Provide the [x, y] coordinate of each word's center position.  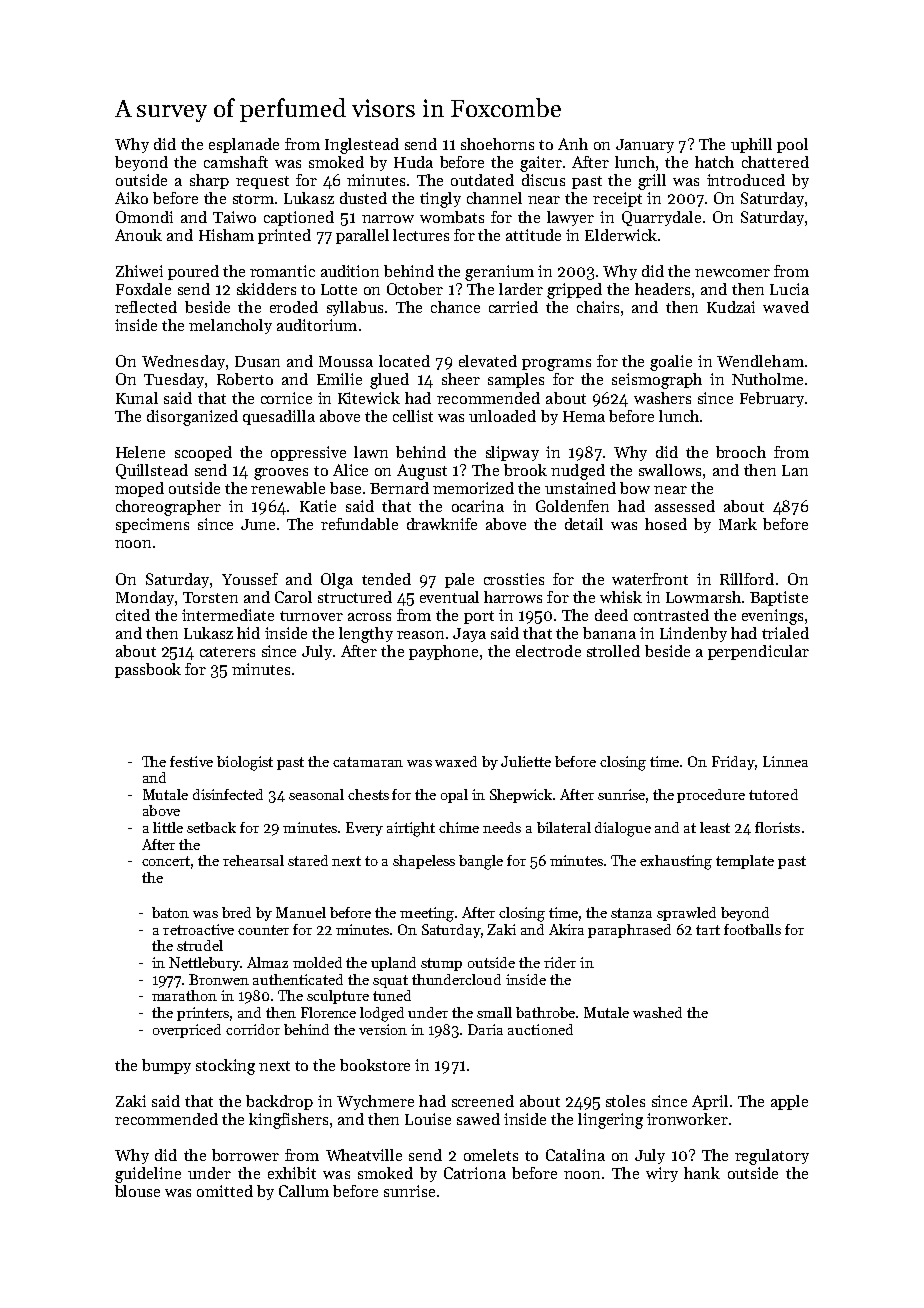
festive [191, 761]
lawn [371, 452]
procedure [711, 796]
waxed [456, 761]
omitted [225, 1191]
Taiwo [234, 217]
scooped [203, 453]
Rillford [747, 579]
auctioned [540, 1029]
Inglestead [362, 146]
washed [657, 1012]
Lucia [789, 289]
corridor [253, 1029]
